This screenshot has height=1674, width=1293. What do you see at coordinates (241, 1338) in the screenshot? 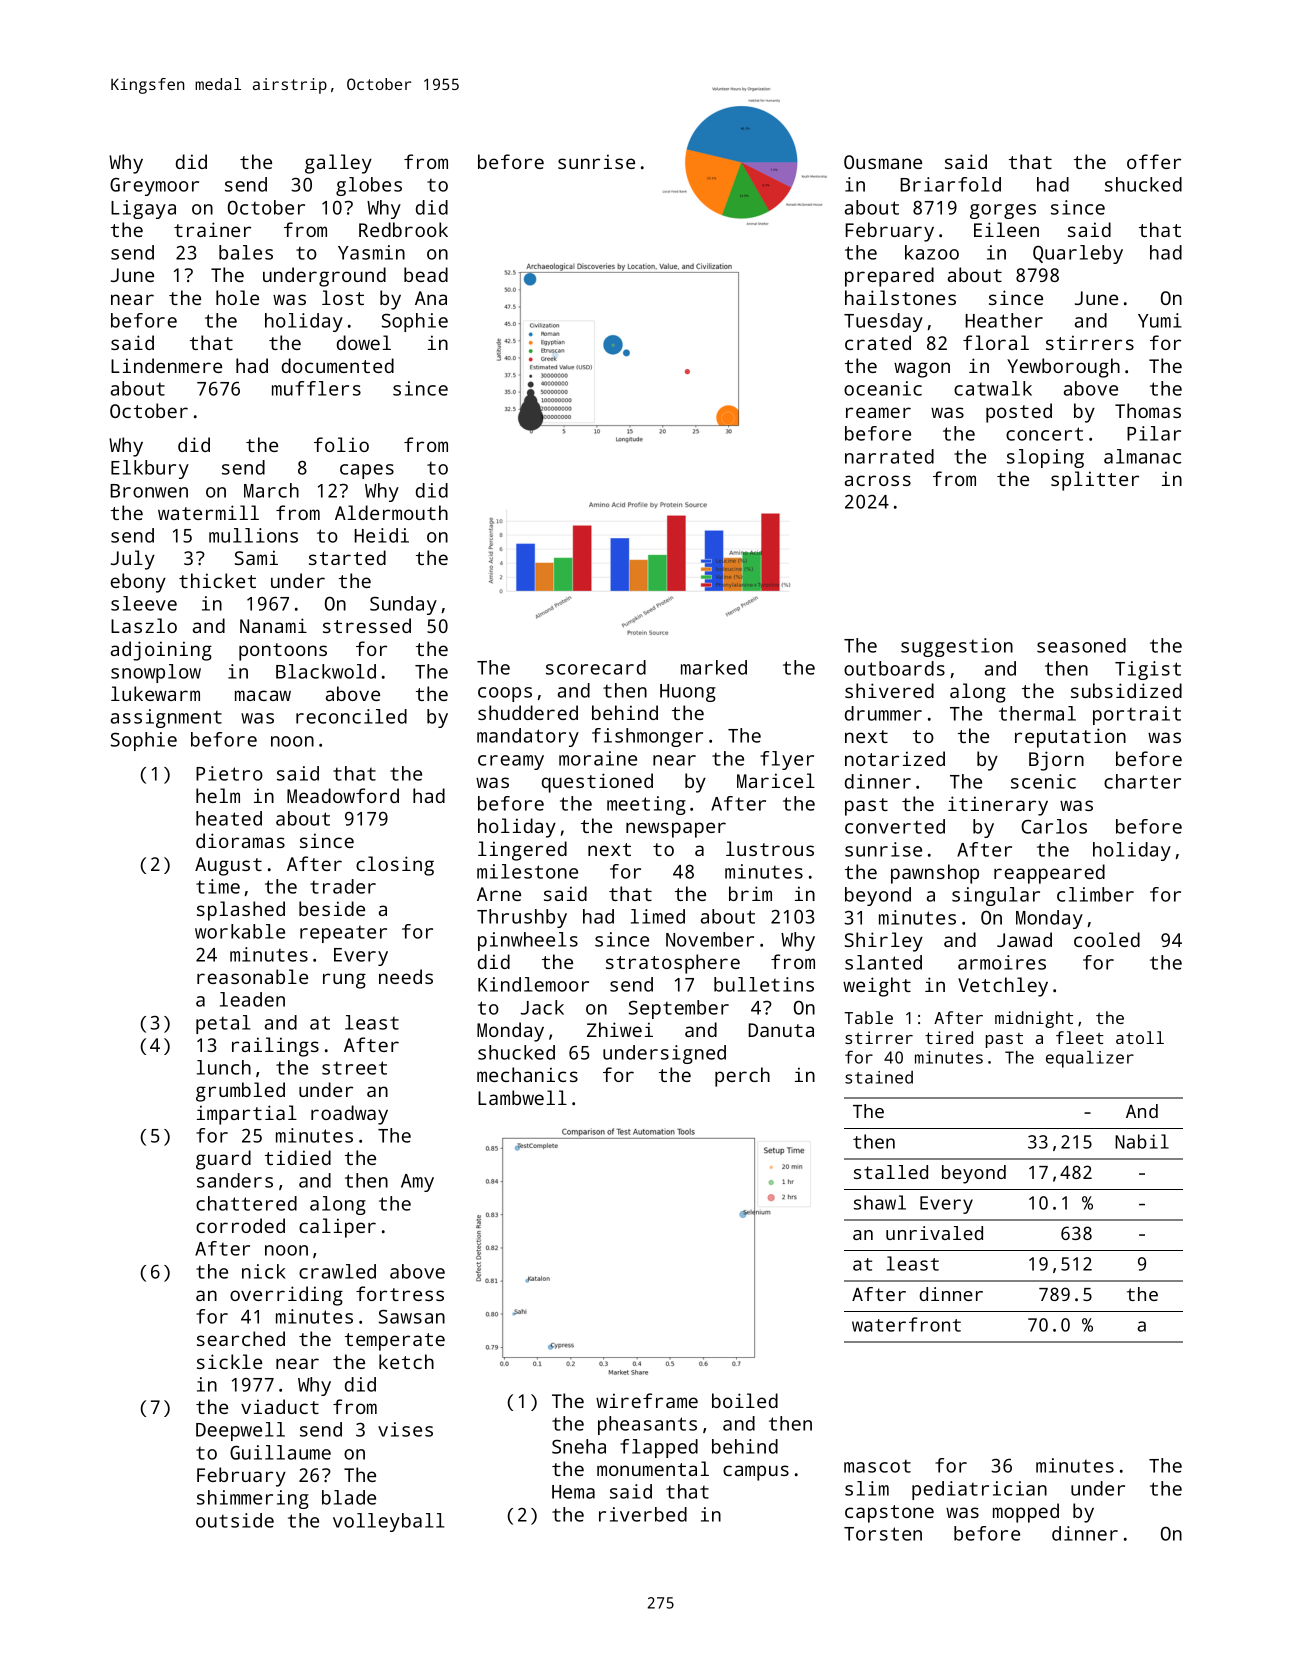
I see `searched` at bounding box center [241, 1338].
